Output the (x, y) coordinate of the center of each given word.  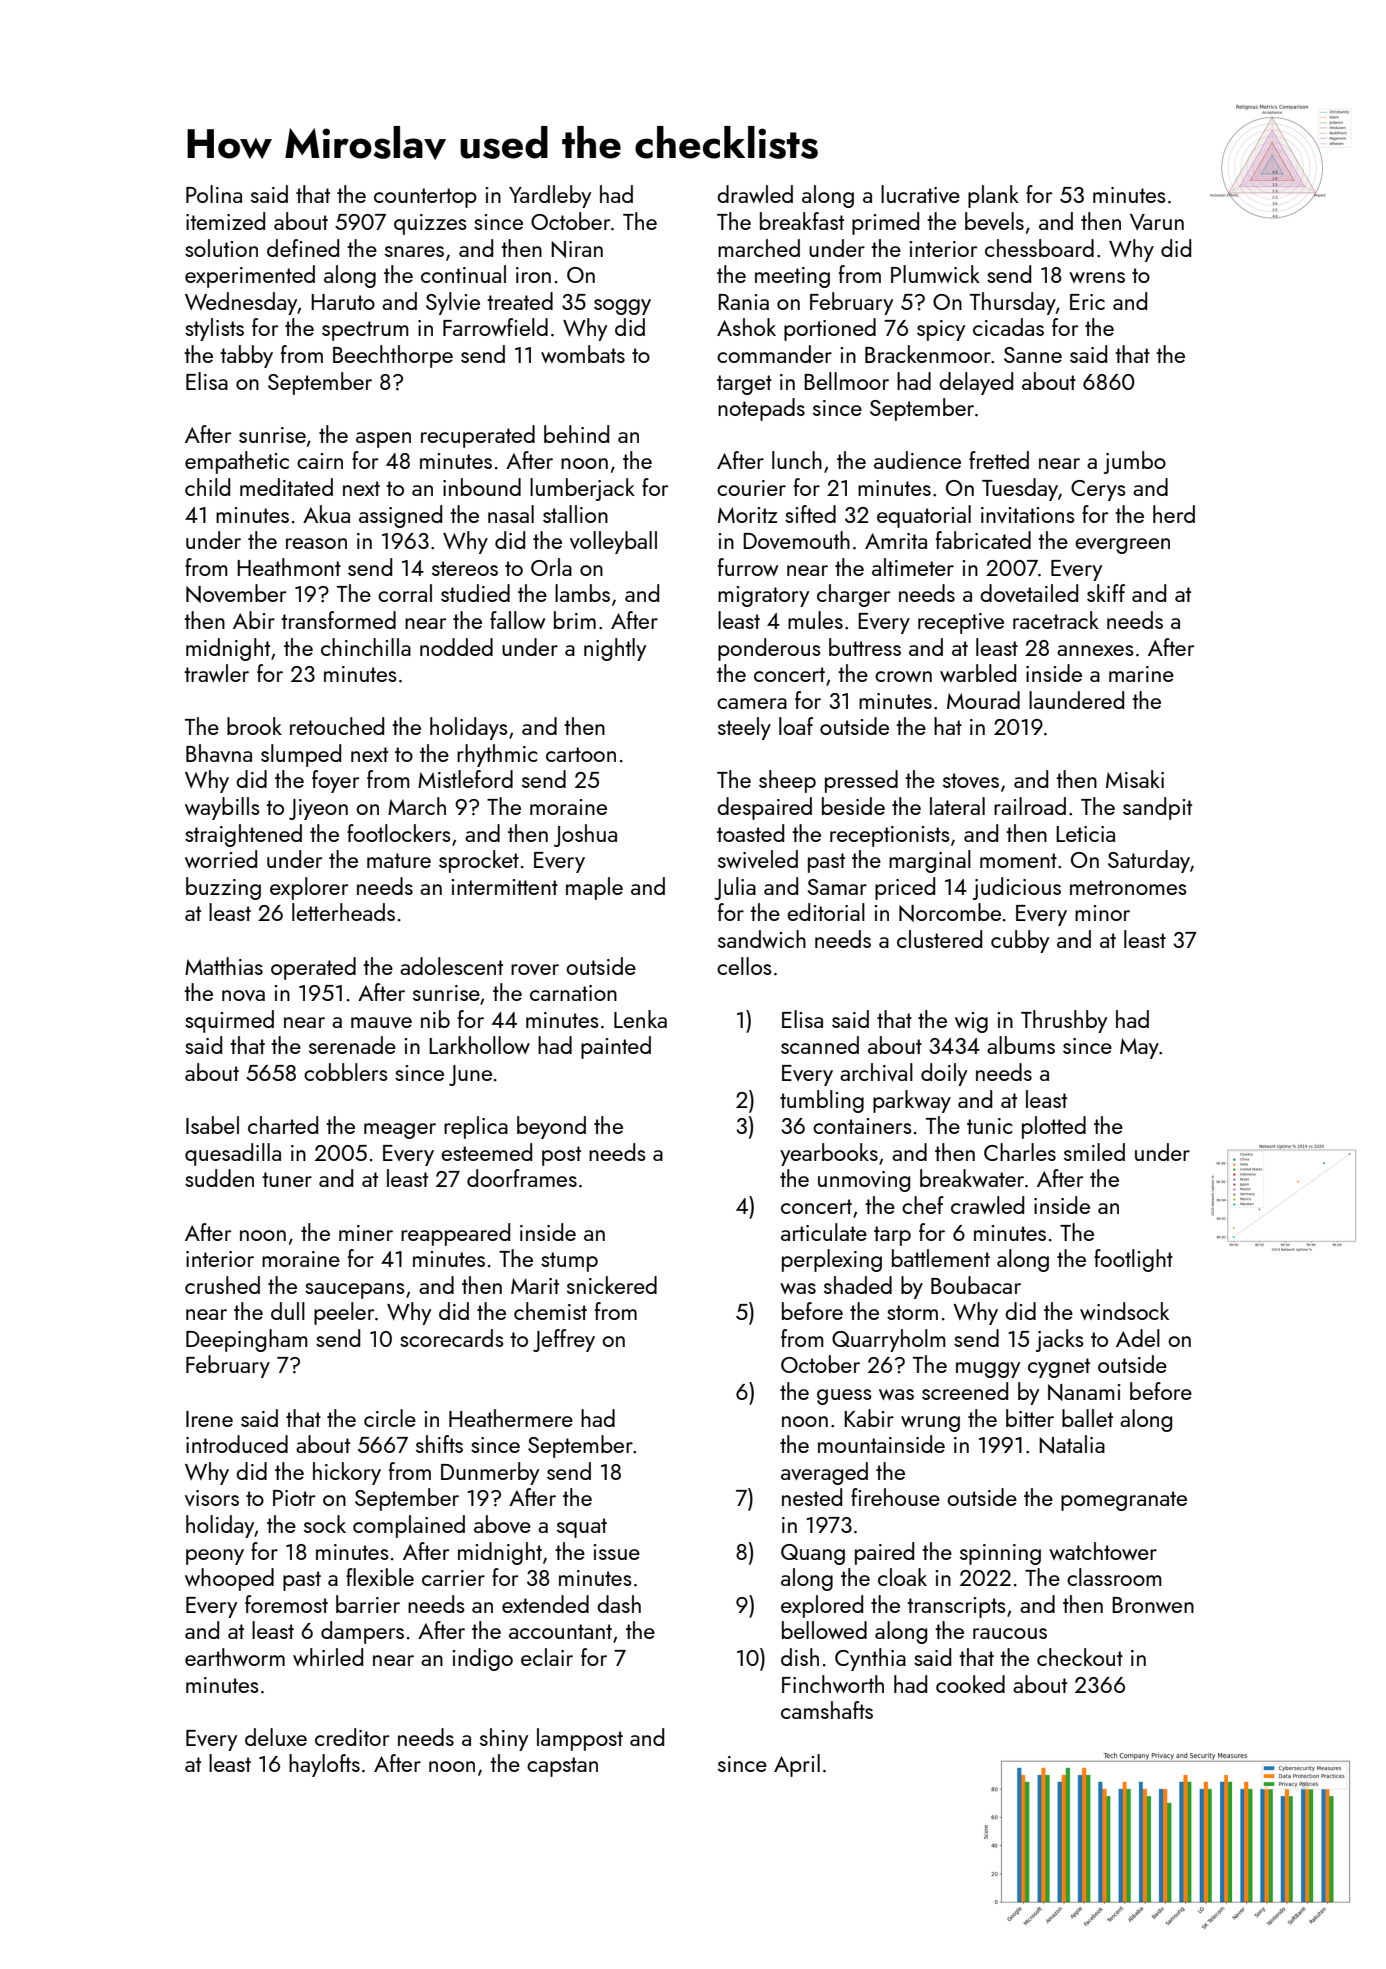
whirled (328, 1657)
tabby (246, 356)
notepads (761, 409)
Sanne (1033, 355)
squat (582, 1528)
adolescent (451, 966)
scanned (820, 1045)
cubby (1020, 941)
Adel (1138, 1338)
